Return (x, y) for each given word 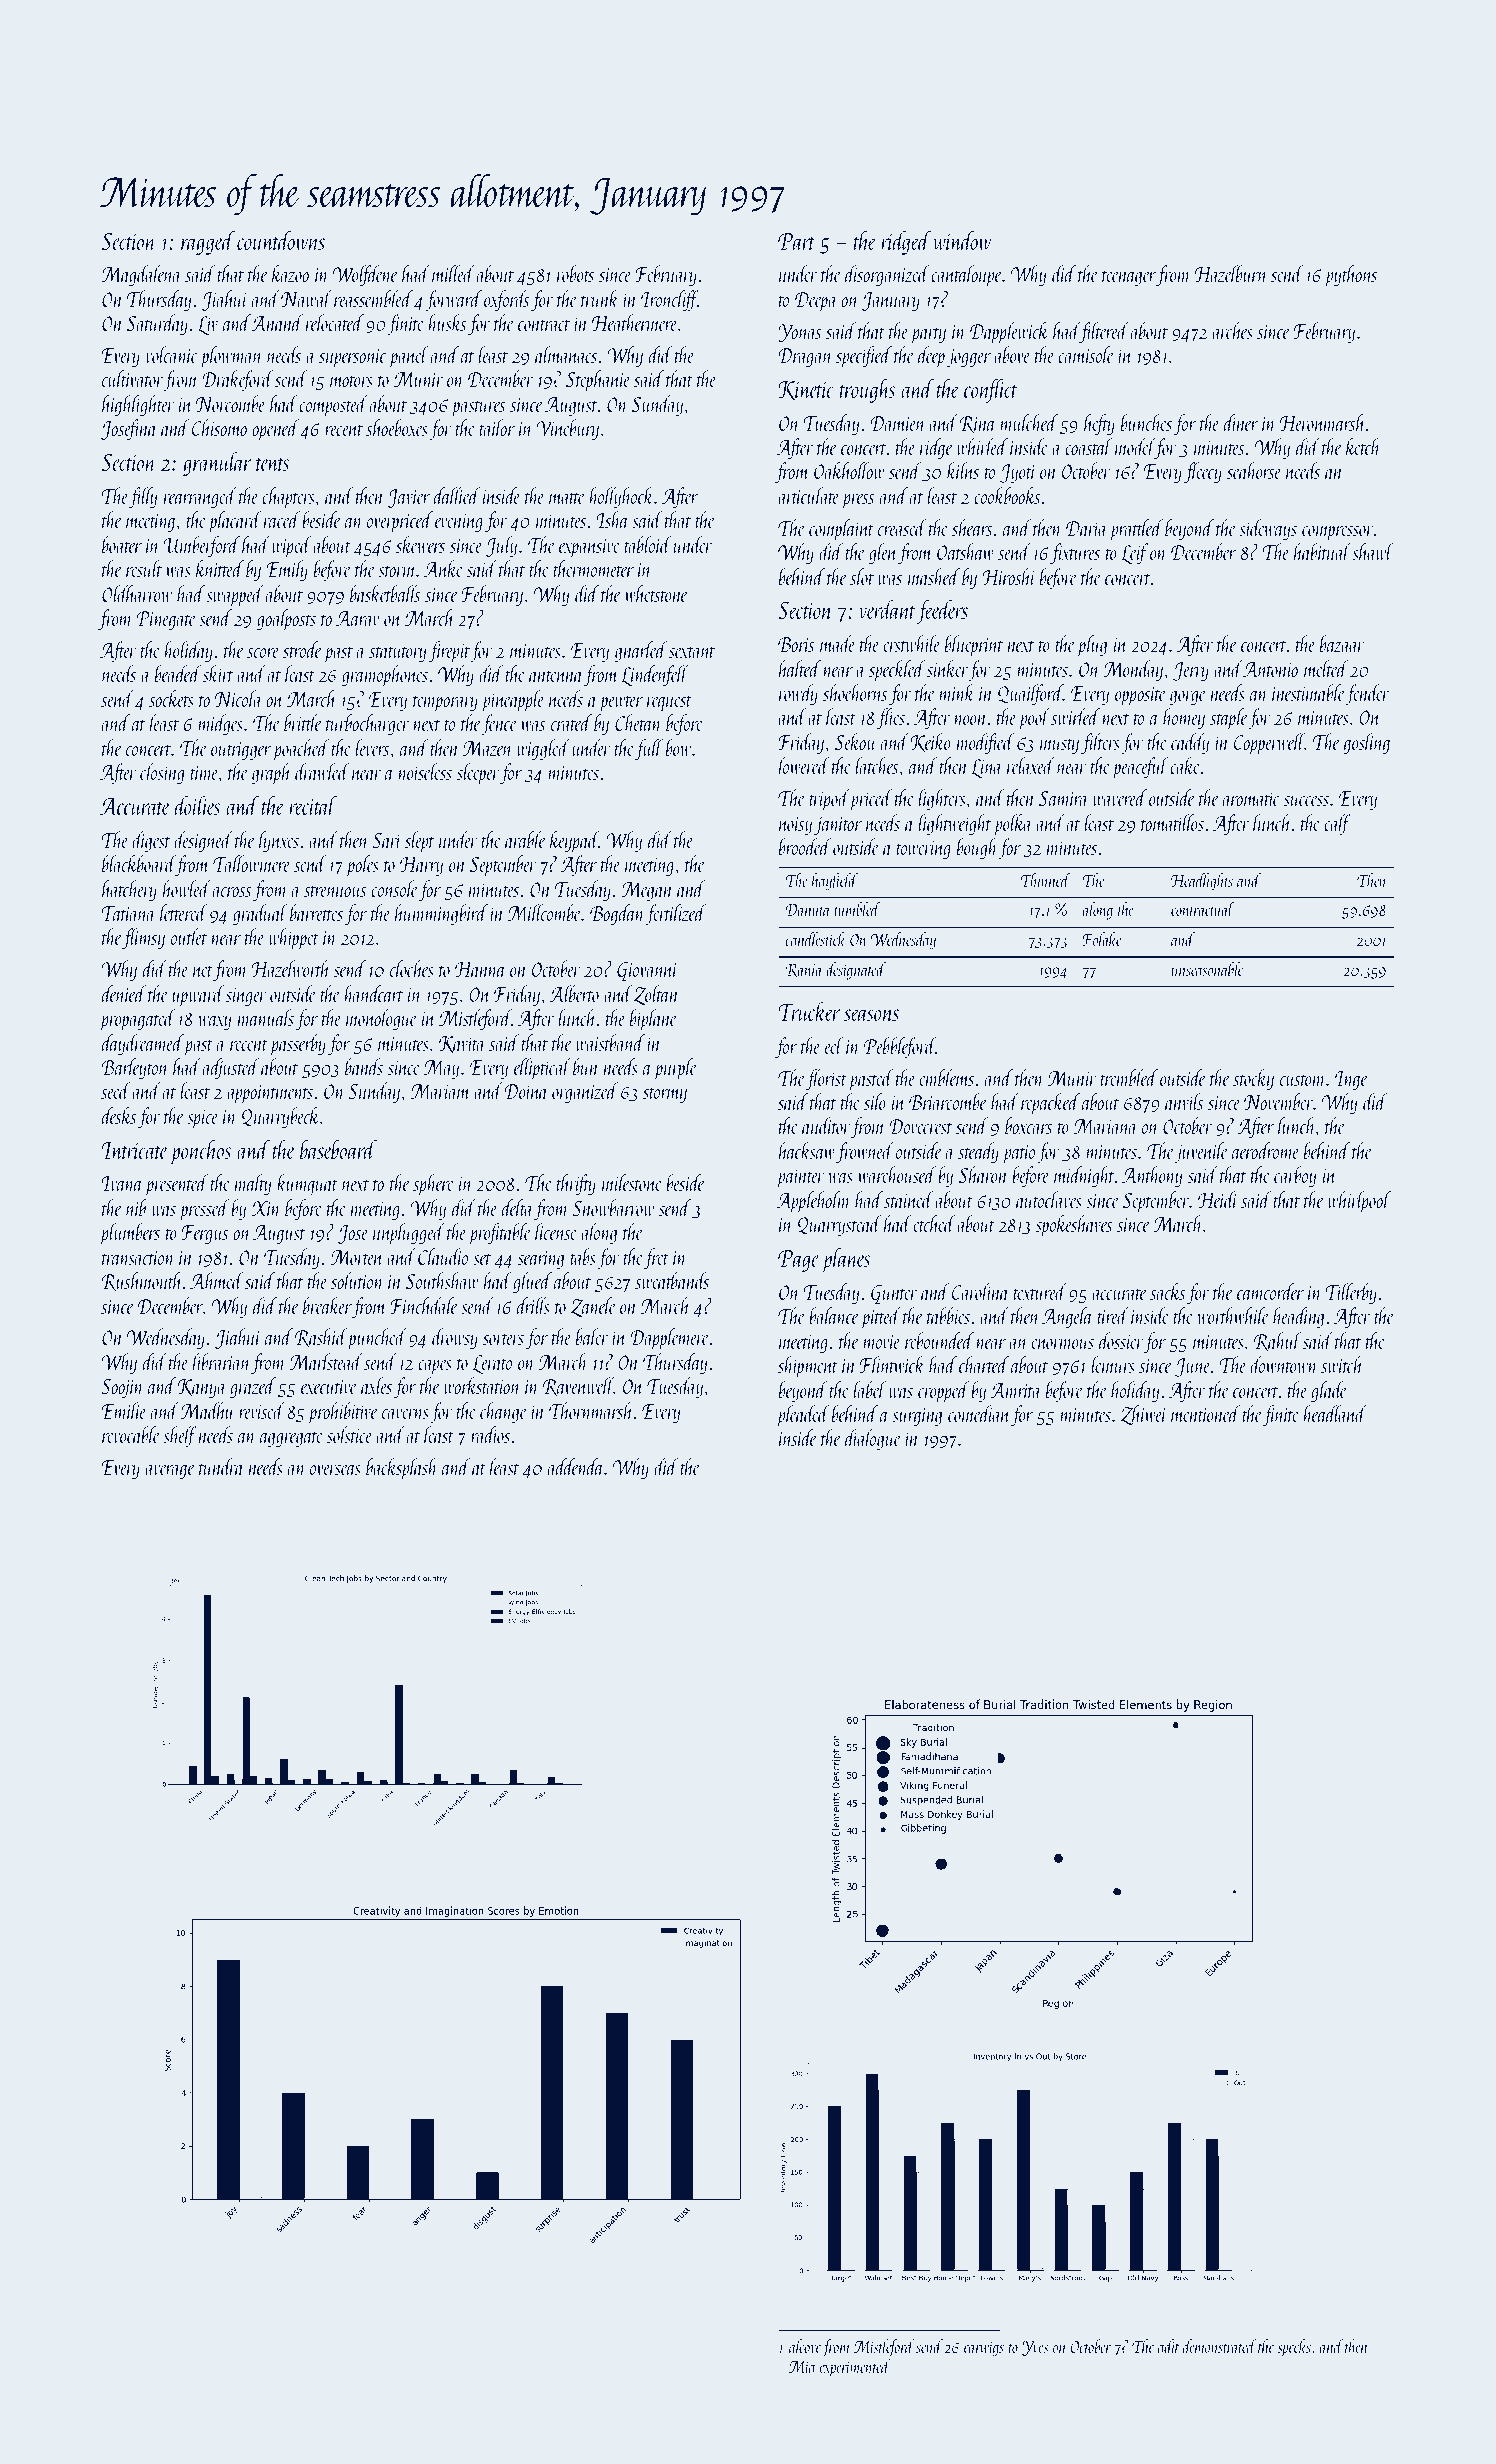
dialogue (873, 1439)
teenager (1129, 278)
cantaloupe (966, 276)
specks (1294, 2348)
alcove (805, 2346)
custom (1303, 1080)
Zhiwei (1144, 1415)
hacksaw (807, 1150)
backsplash (402, 1469)
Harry (421, 866)
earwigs (984, 2349)
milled (453, 273)
